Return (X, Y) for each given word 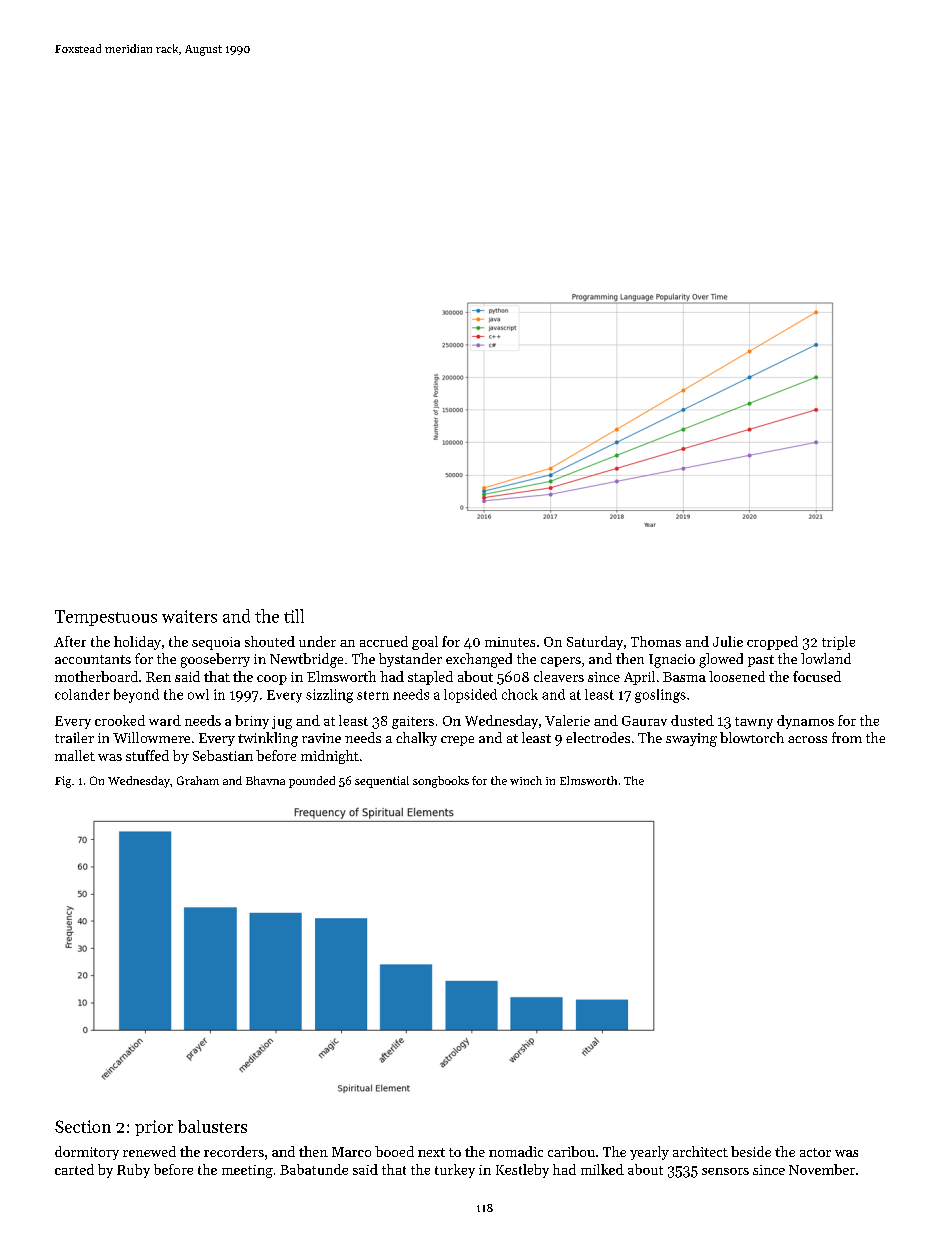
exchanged (479, 660)
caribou (571, 1151)
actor (815, 1152)
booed (394, 1151)
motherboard (96, 676)
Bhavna (265, 780)
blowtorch (752, 737)
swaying (691, 740)
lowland (826, 658)
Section (83, 1126)
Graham (198, 780)
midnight (330, 757)
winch (526, 780)
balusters (212, 1126)
